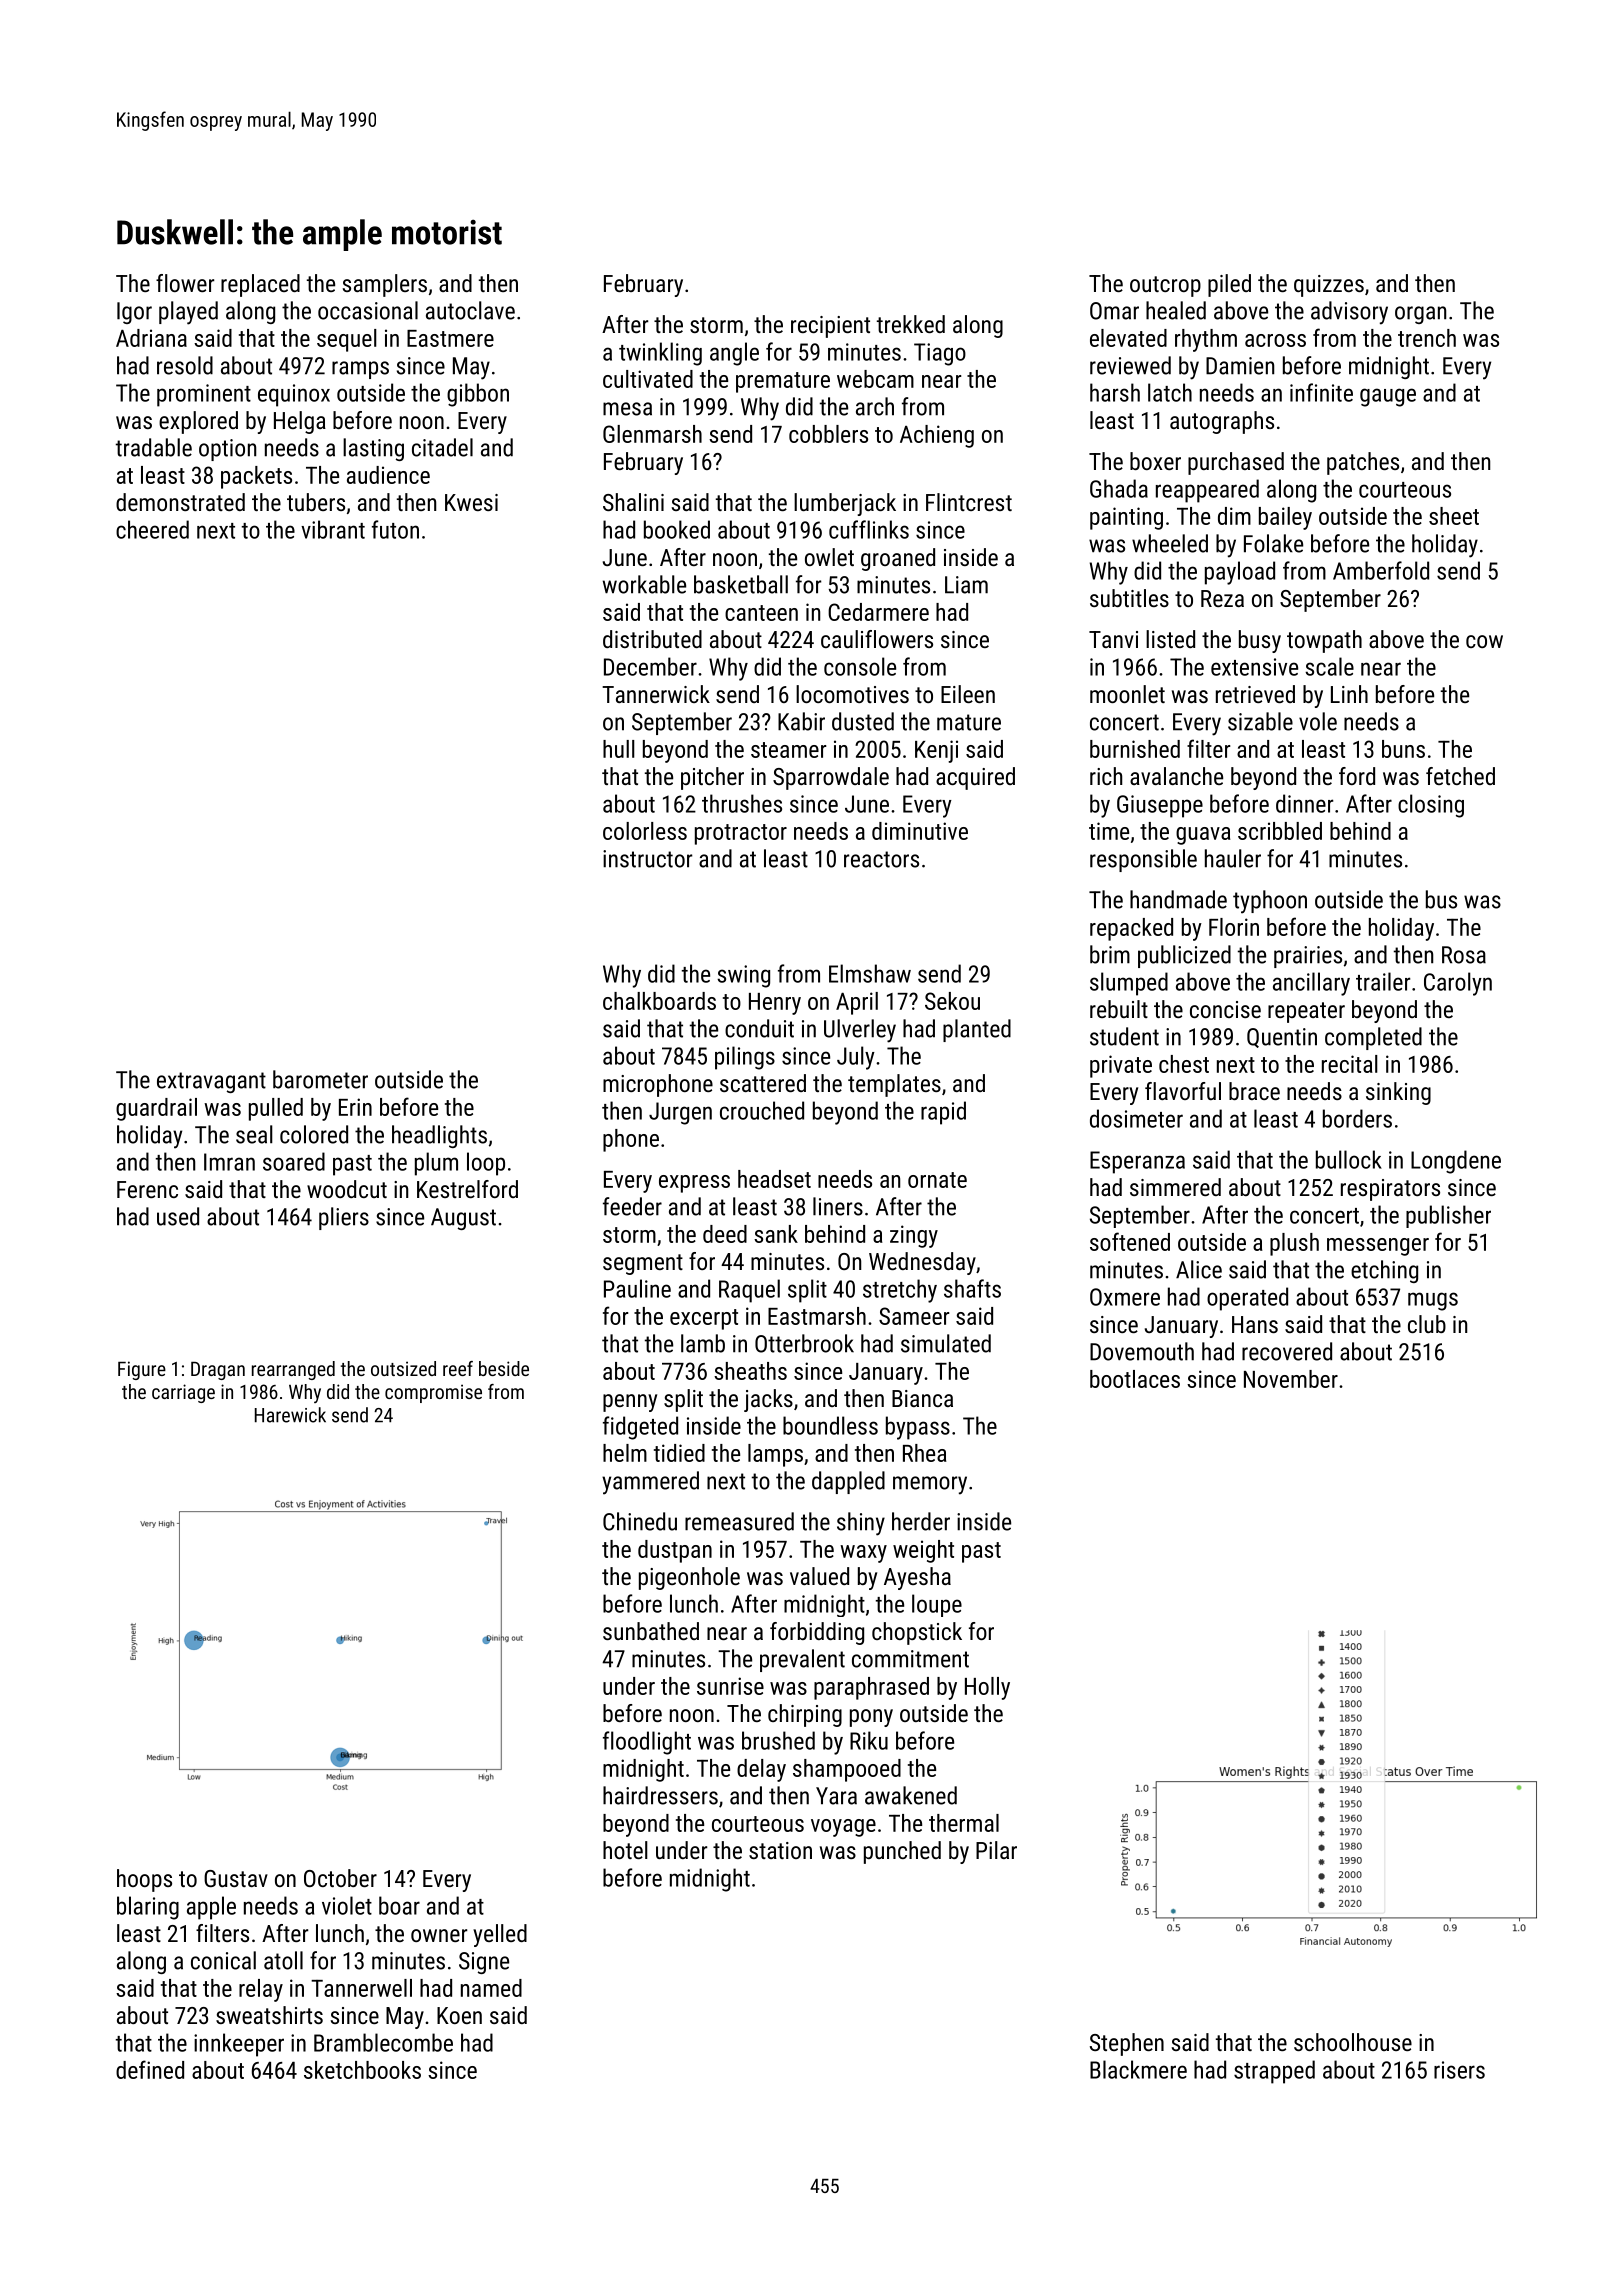  Describe the element at coordinates (774, 1179) in the screenshot. I see `headset` at that location.
